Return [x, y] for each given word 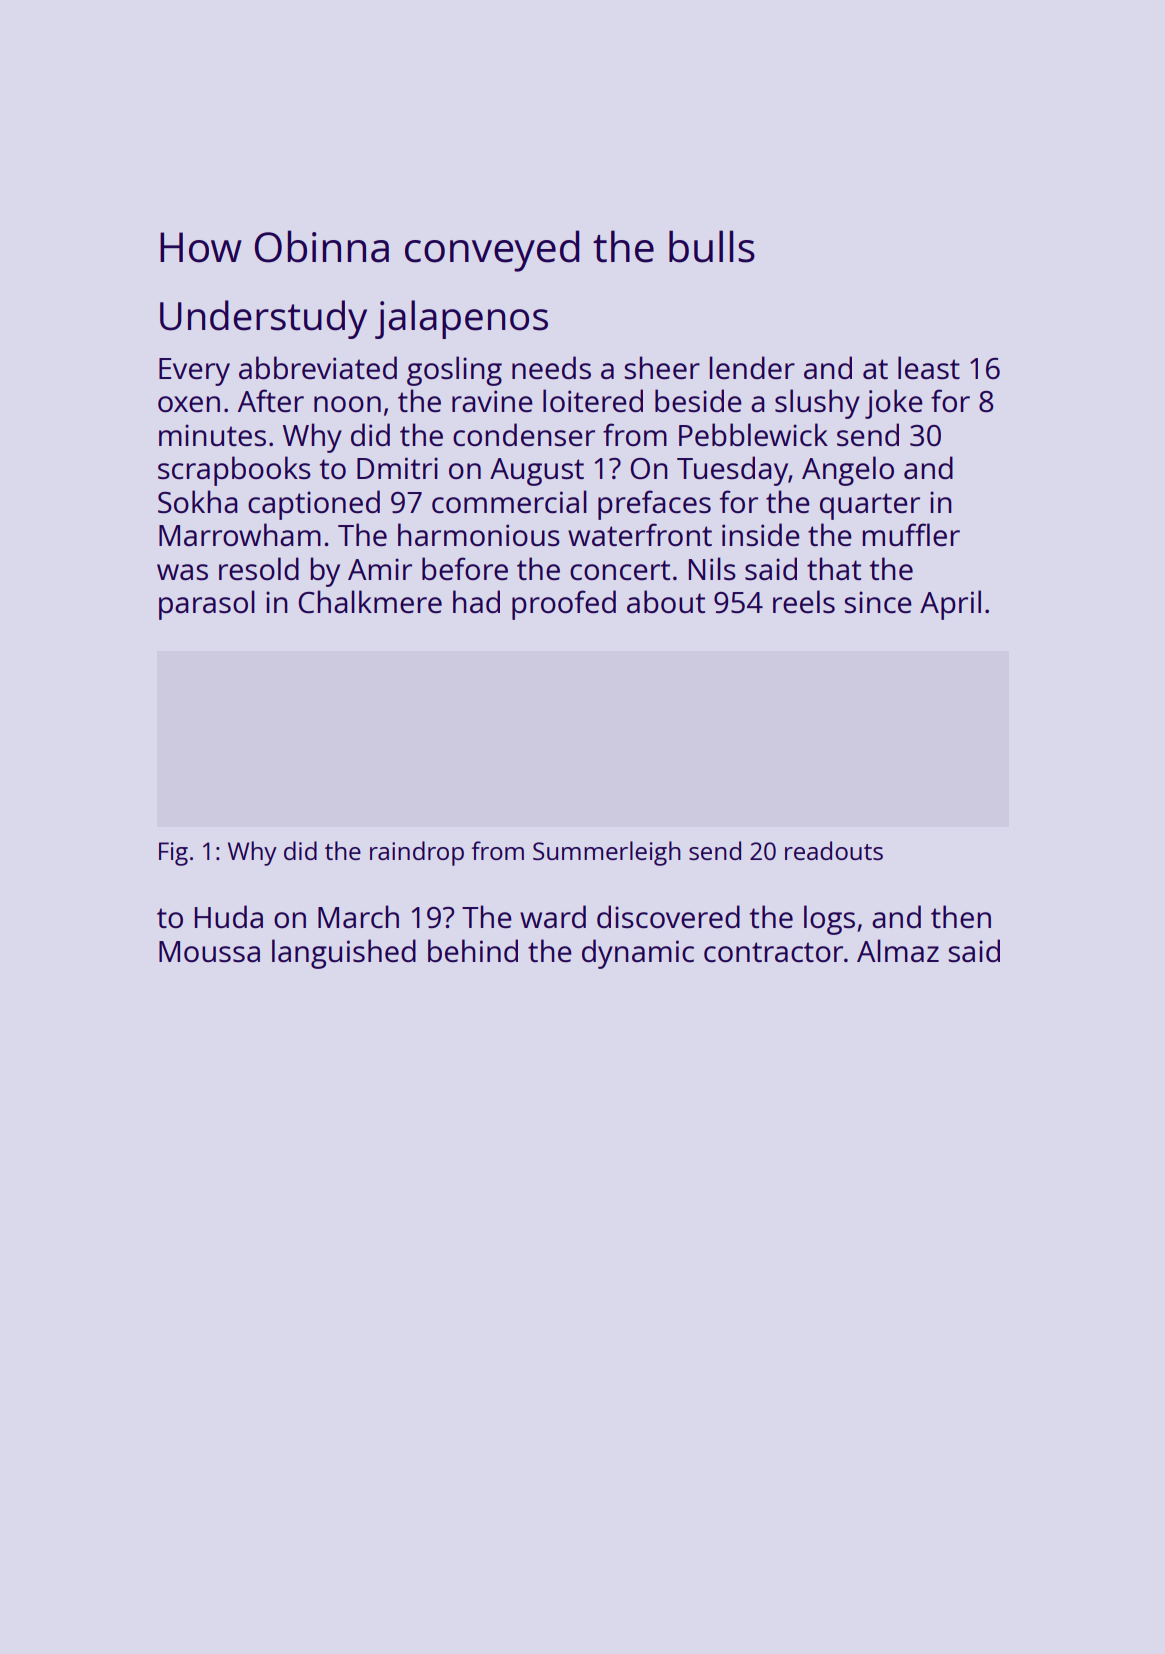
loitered [593, 401]
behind [473, 951]
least [929, 368]
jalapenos [461, 319]
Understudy [263, 319]
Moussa [209, 952]
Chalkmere [370, 602]
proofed [564, 605]
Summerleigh [607, 853]
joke [894, 404]
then [961, 917]
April [950, 605]
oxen [189, 404]
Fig [173, 854]
